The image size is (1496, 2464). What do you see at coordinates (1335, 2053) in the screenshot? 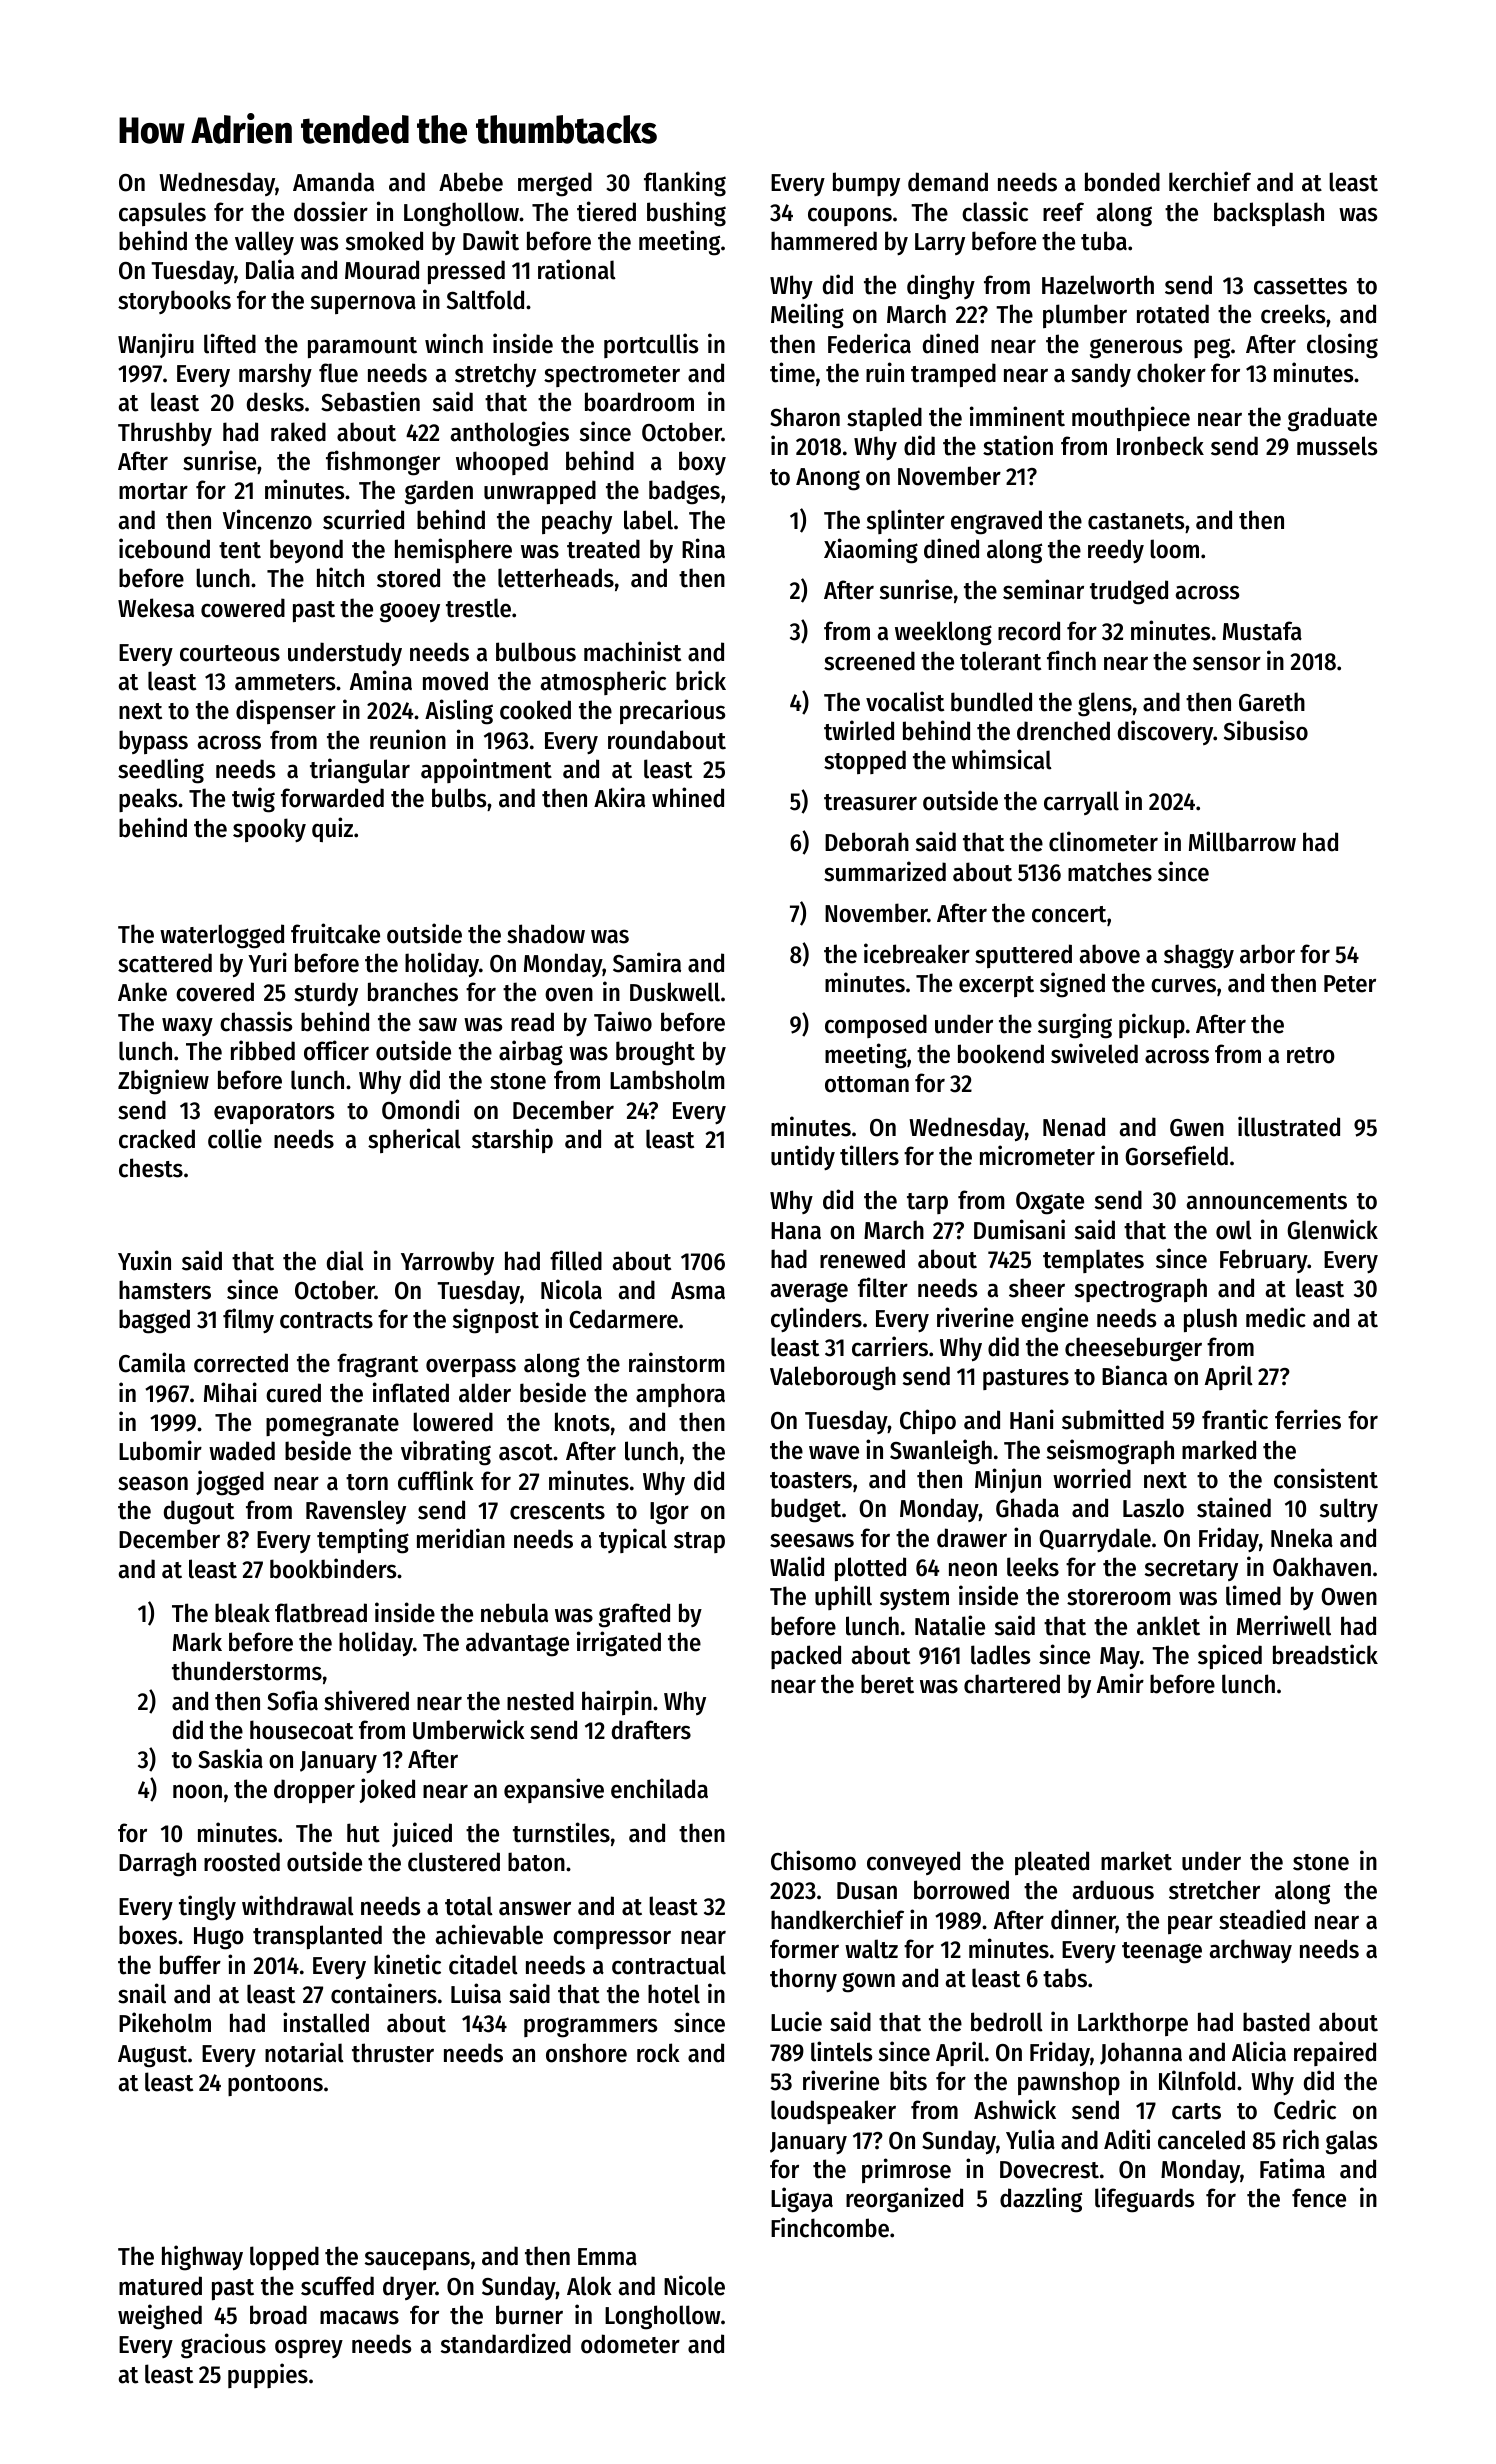
I see `repaired` at bounding box center [1335, 2053].
